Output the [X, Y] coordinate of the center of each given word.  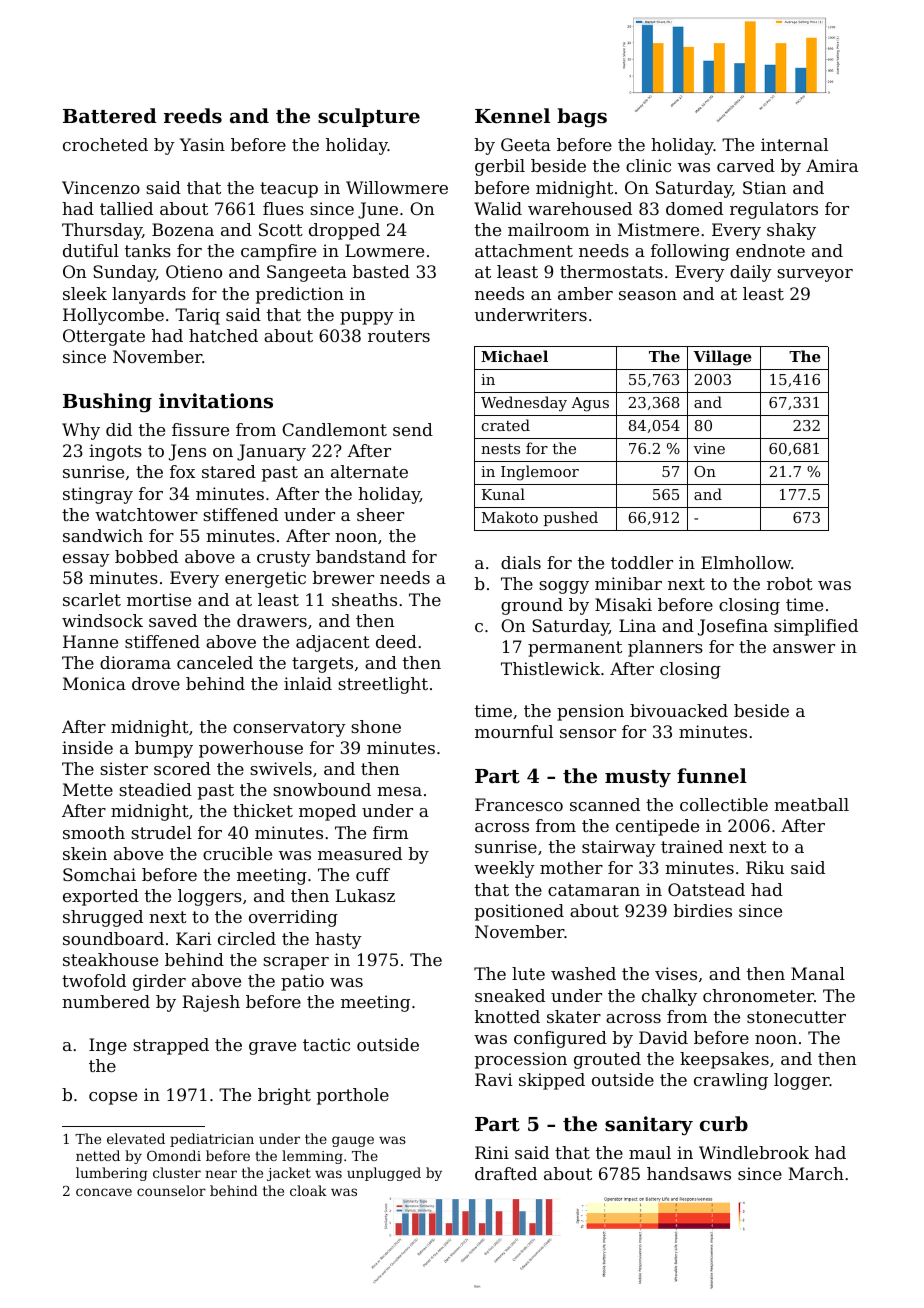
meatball [811, 804]
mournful [514, 731]
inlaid [308, 683]
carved [746, 165]
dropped [344, 231]
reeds [193, 116]
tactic [326, 1044]
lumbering [111, 1174]
